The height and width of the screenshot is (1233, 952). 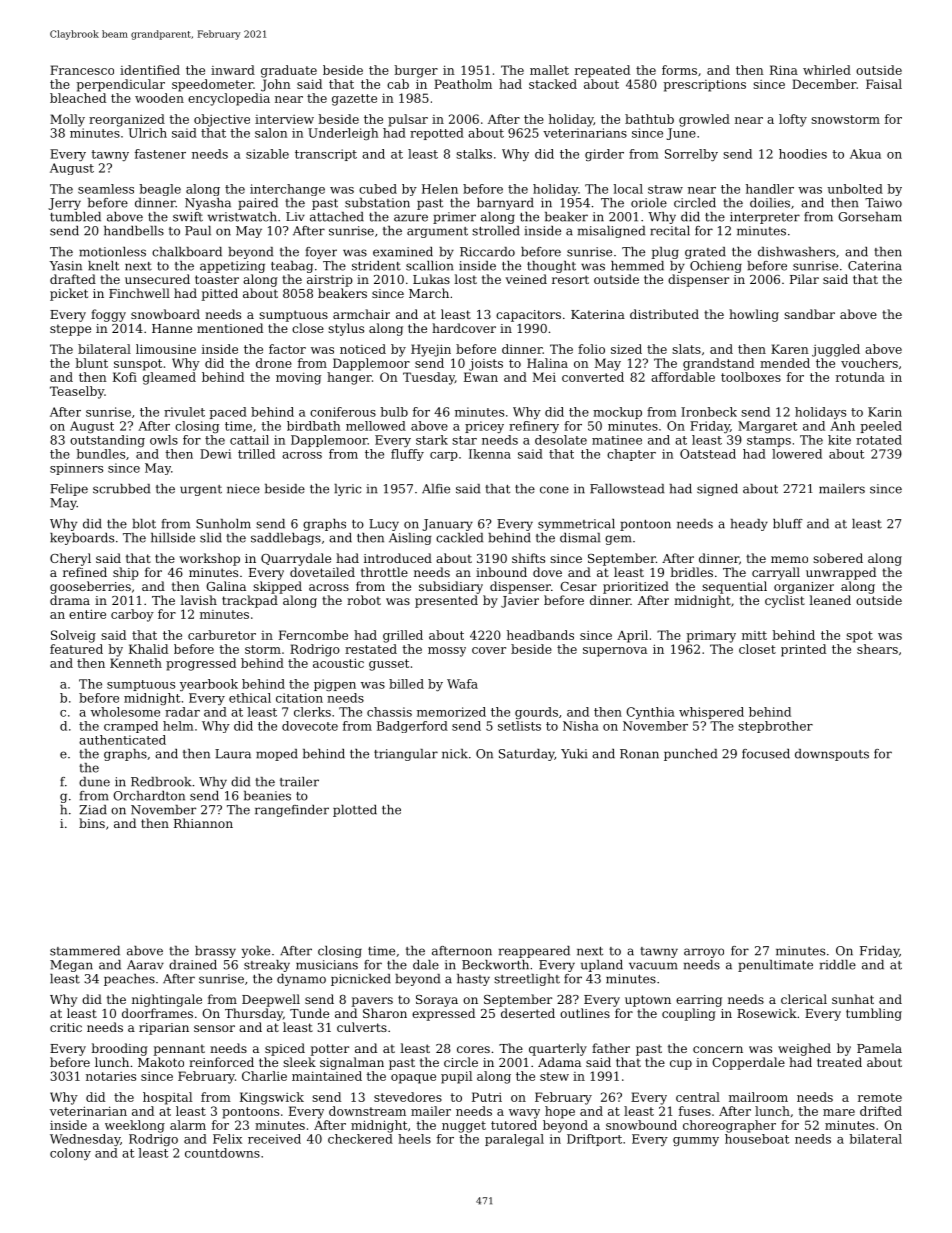 I want to click on mallet, so click(x=549, y=70).
